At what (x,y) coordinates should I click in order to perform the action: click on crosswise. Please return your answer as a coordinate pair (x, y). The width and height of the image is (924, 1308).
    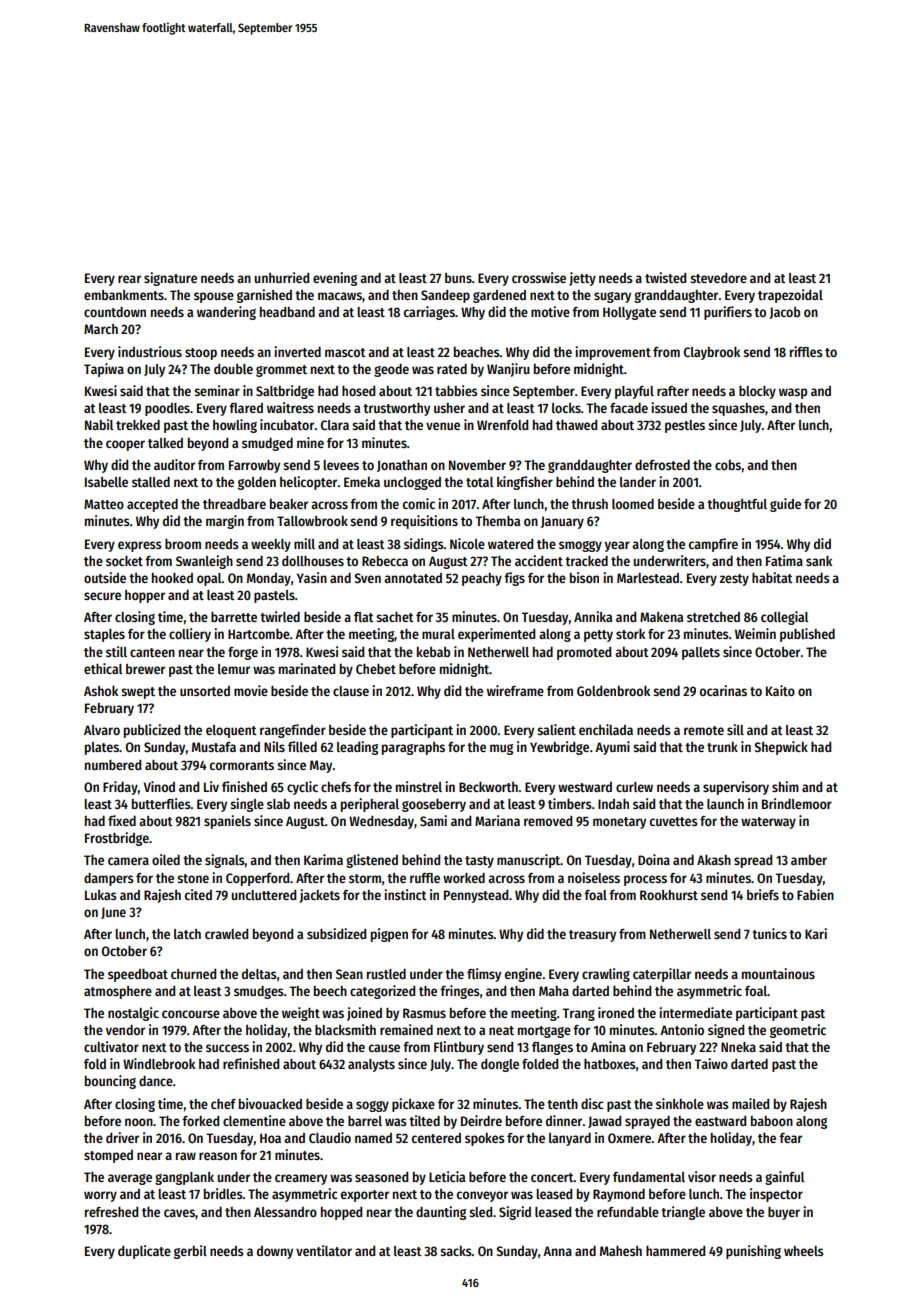
    Looking at the image, I should click on (539, 277).
